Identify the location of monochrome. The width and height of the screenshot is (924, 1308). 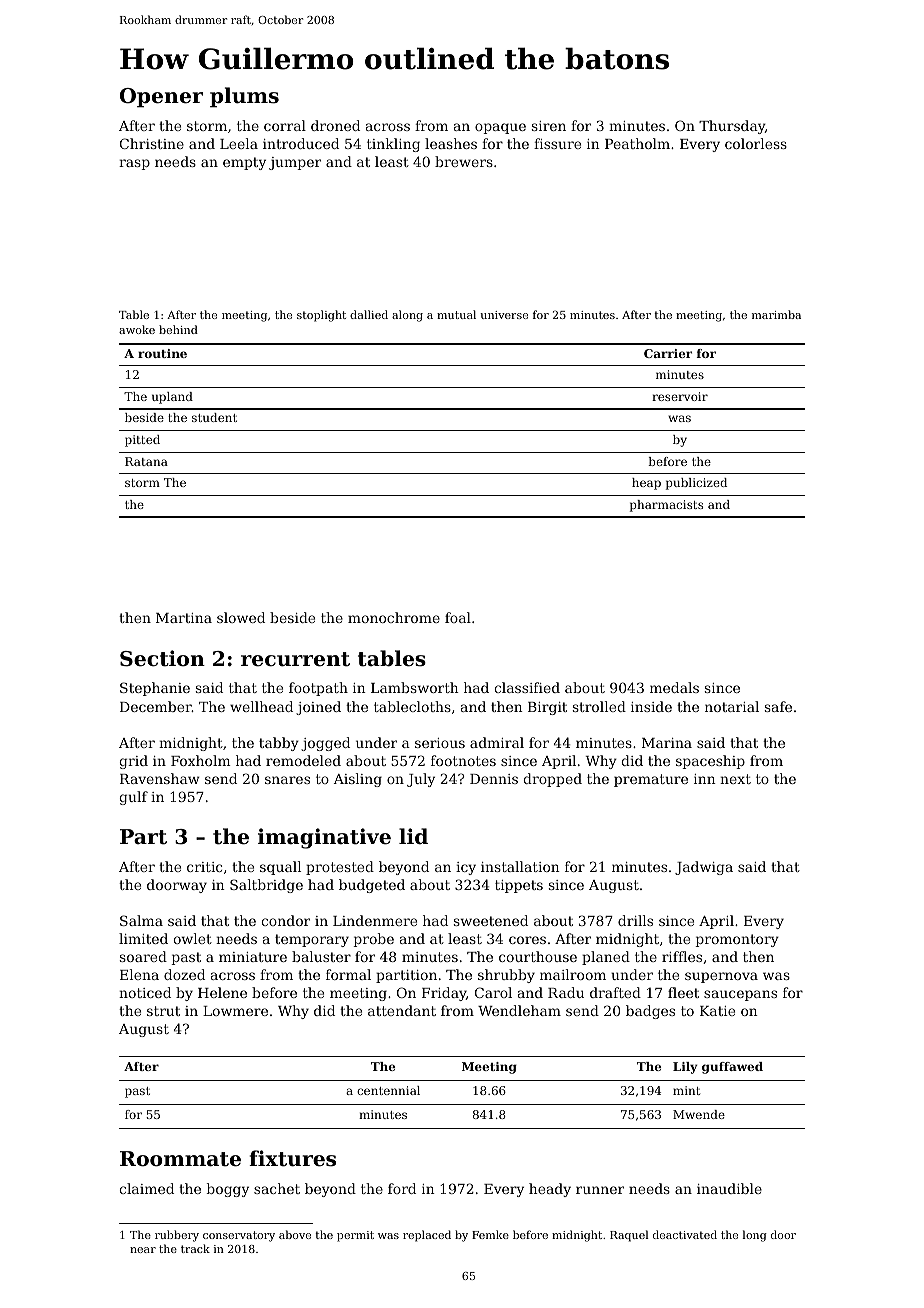
(394, 617).
